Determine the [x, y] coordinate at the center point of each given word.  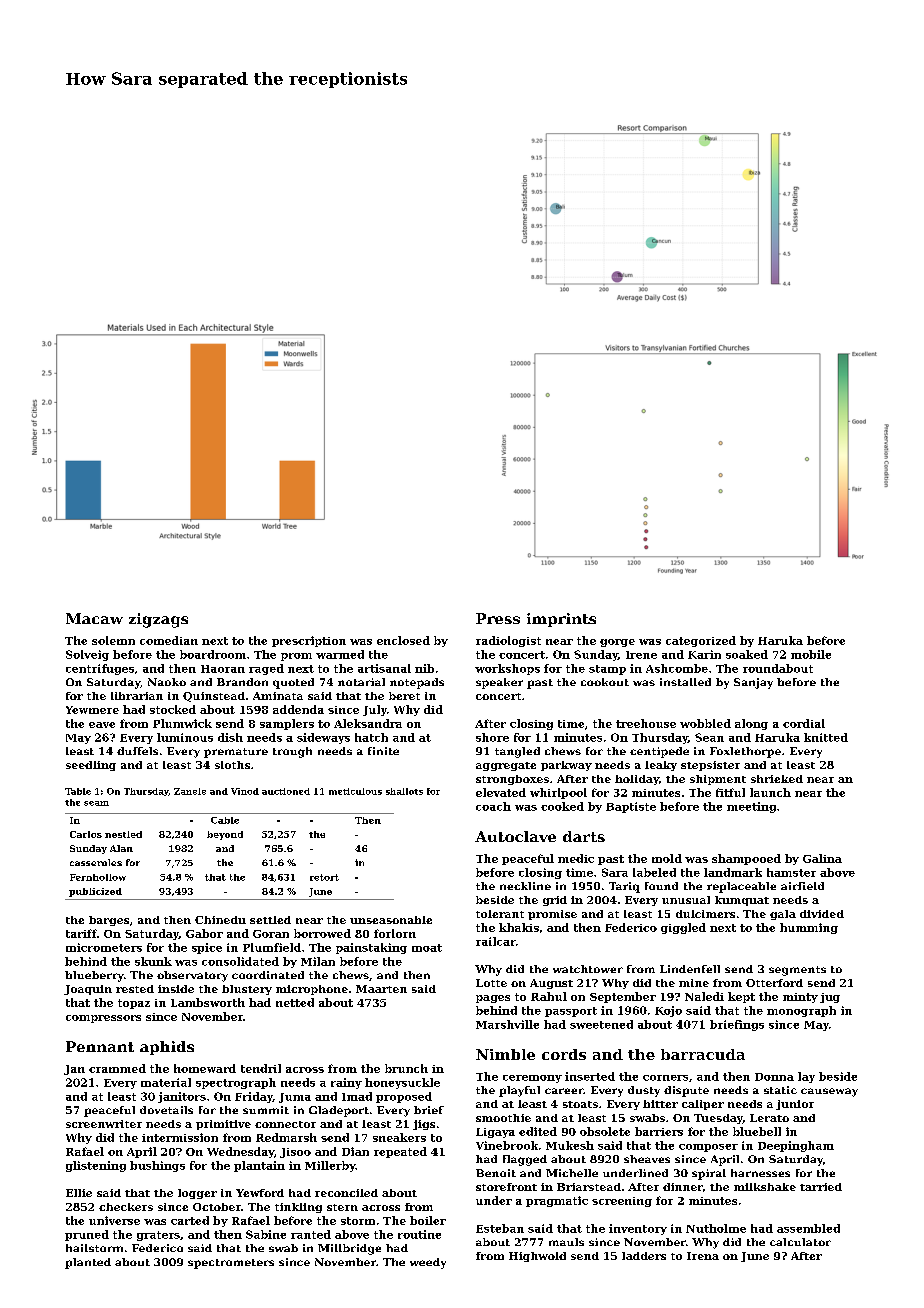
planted [88, 1263]
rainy [346, 1083]
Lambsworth [208, 1002]
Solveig [87, 655]
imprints [561, 620]
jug [830, 998]
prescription [309, 641]
